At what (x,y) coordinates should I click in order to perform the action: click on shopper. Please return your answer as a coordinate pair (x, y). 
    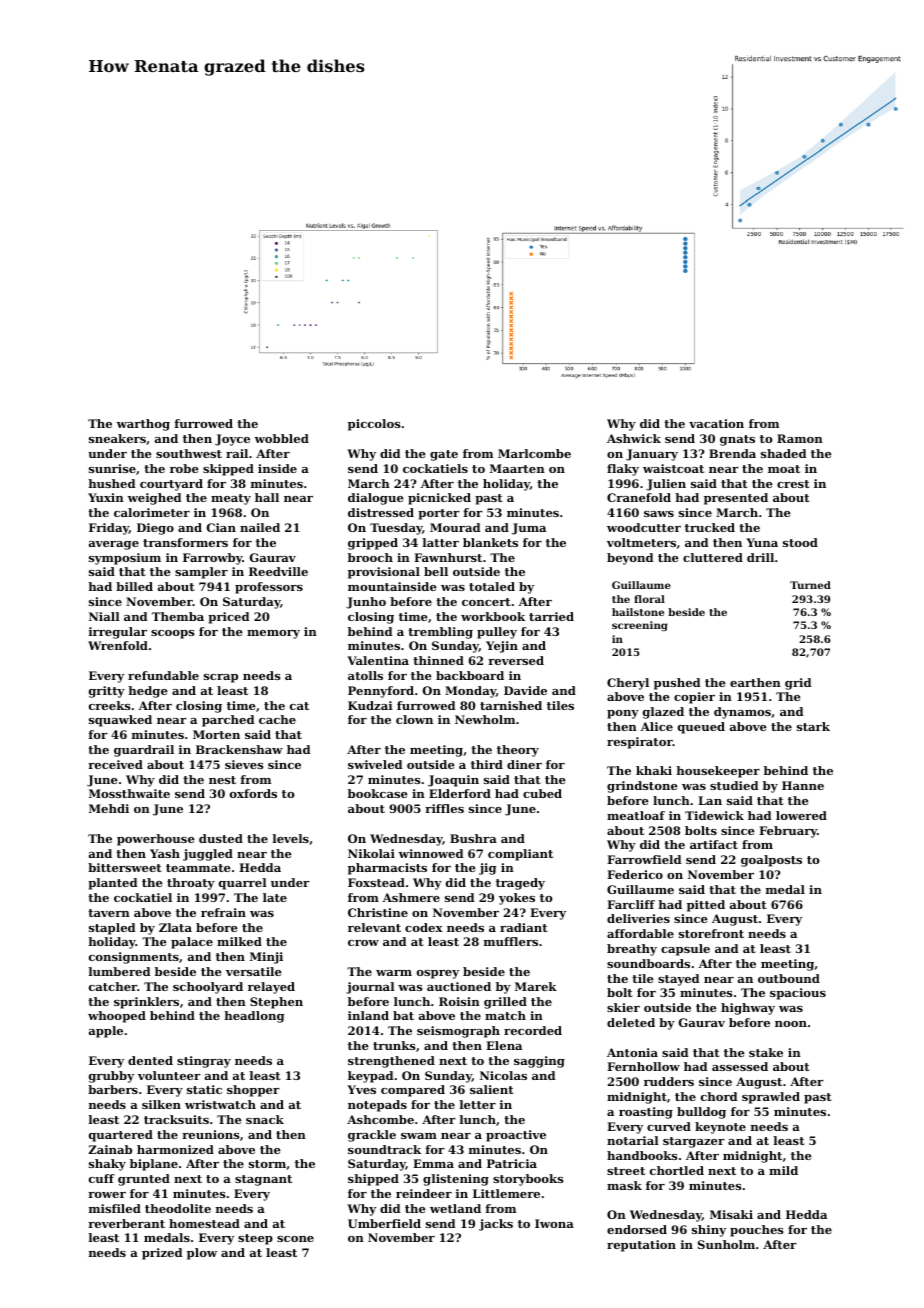
    Looking at the image, I should click on (253, 1091).
